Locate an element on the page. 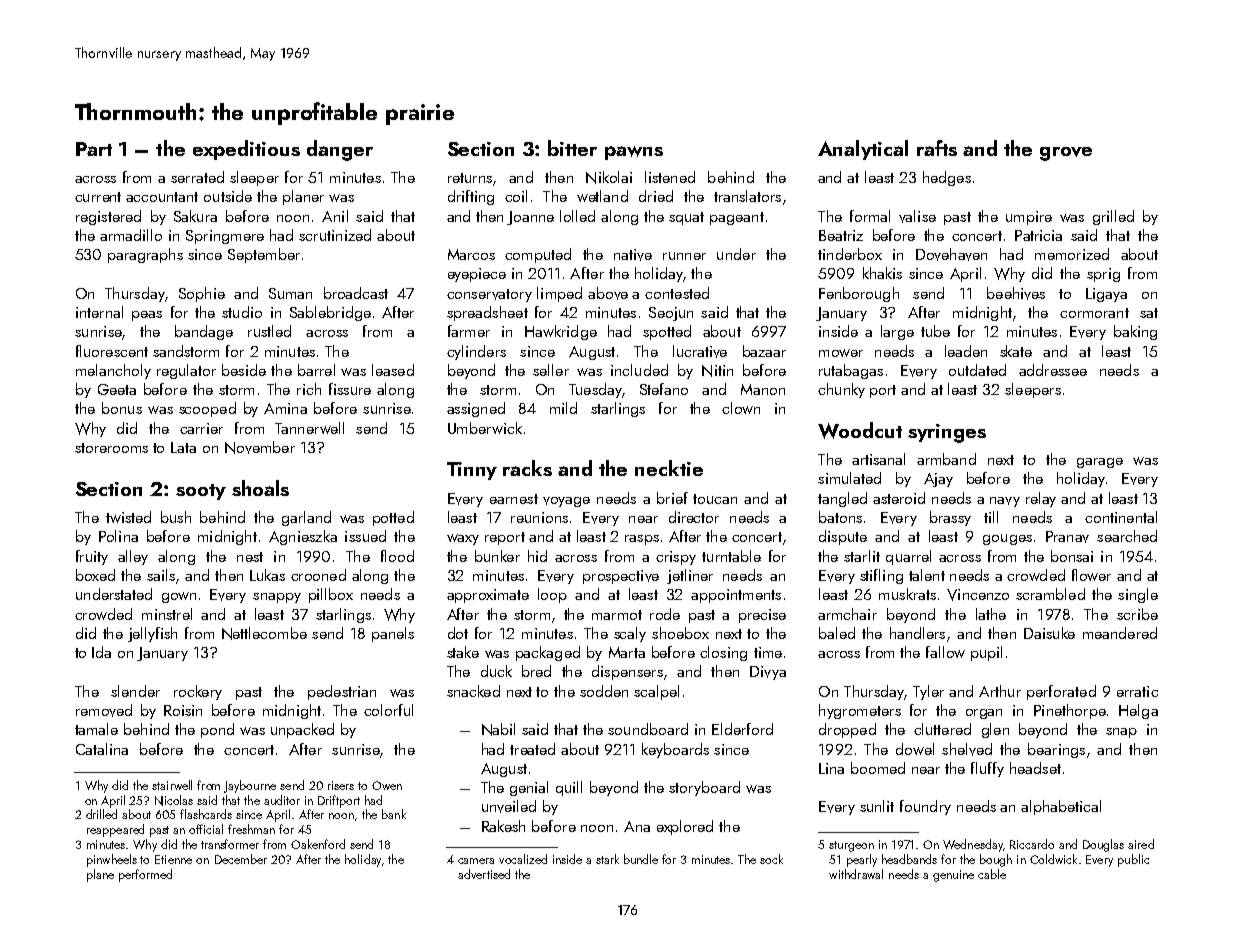 The height and width of the image is (952, 1233). genuine is located at coordinates (953, 876).
